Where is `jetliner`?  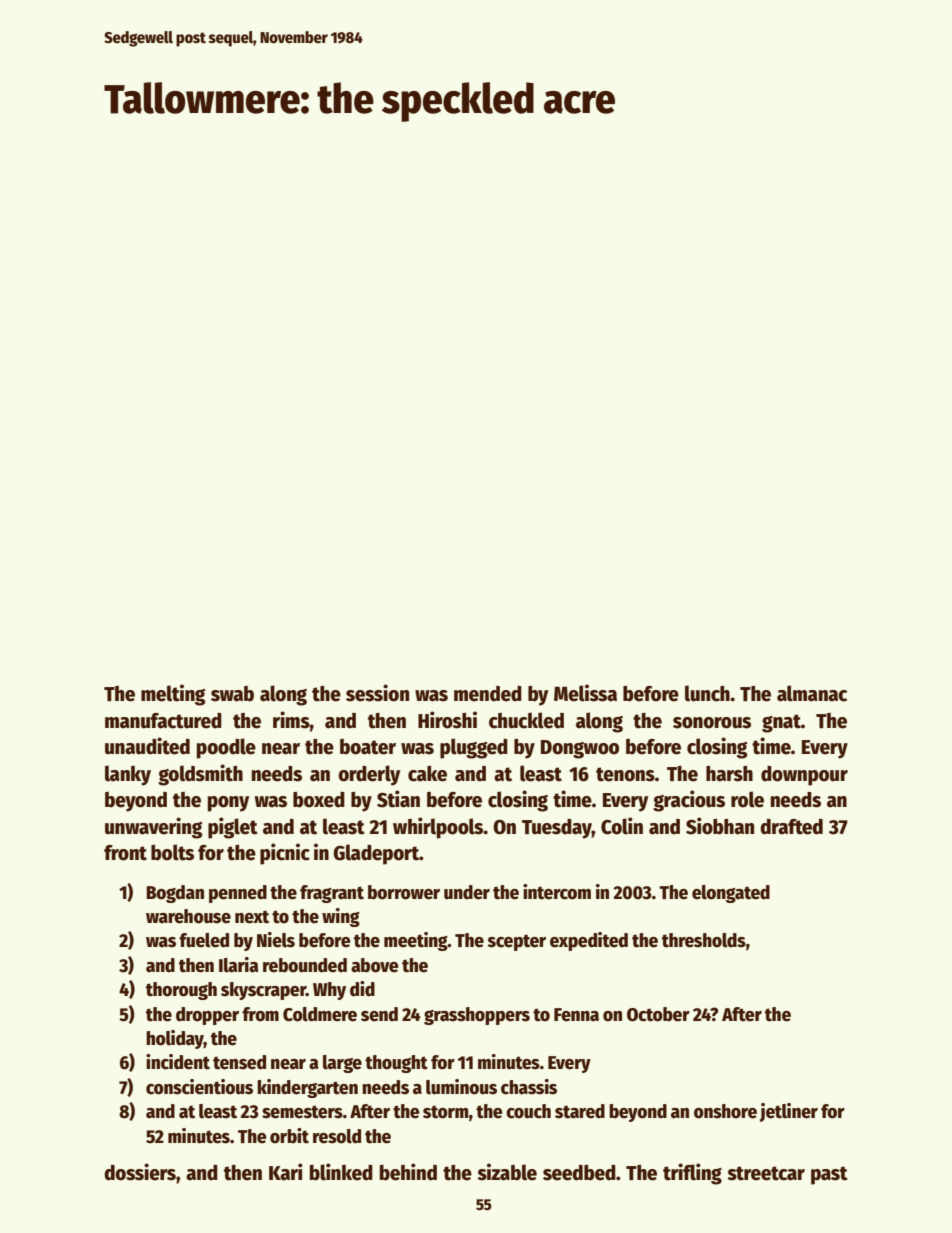 jetliner is located at coordinates (789, 1112).
